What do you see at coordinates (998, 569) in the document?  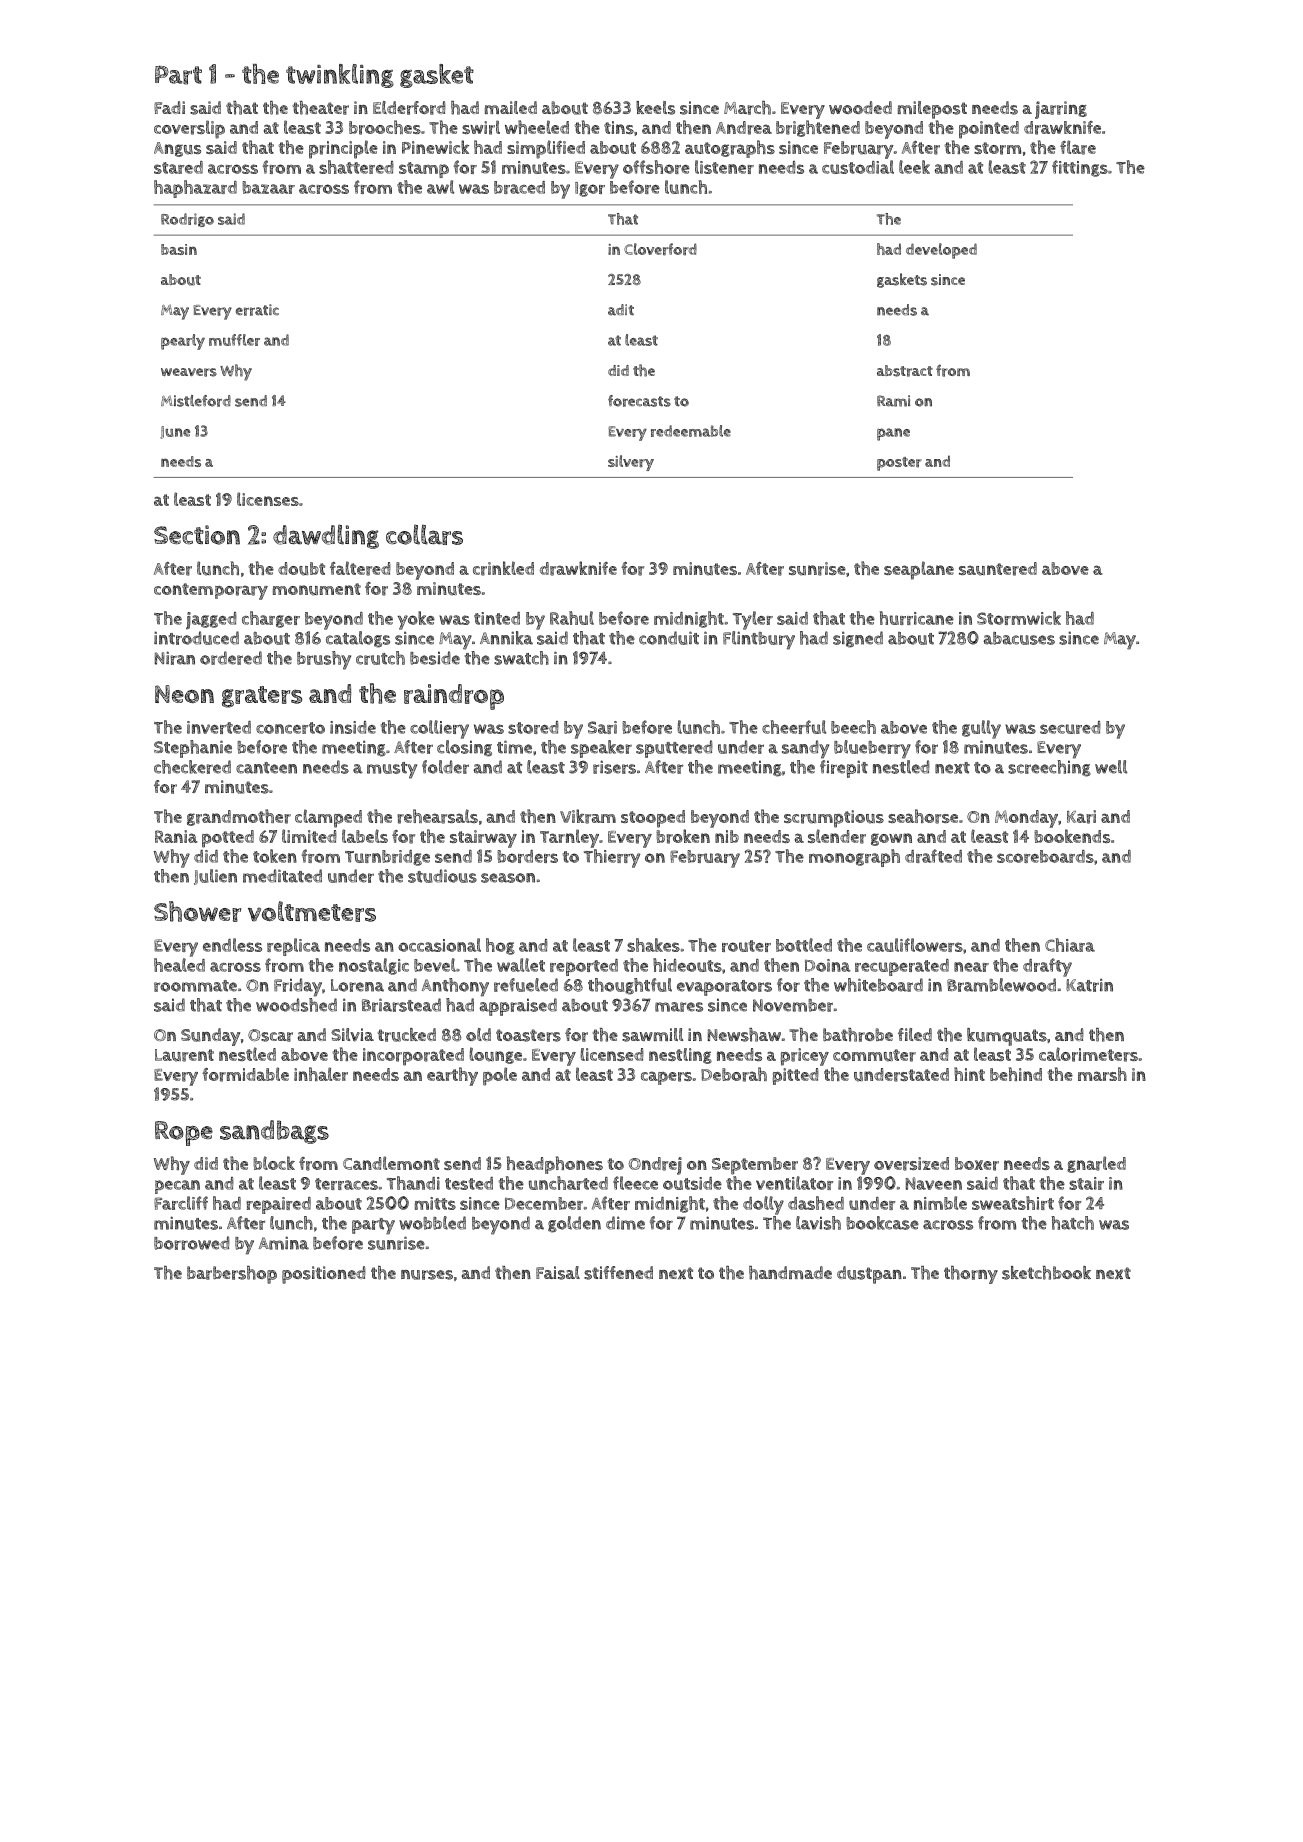 I see `sauntered` at bounding box center [998, 569].
